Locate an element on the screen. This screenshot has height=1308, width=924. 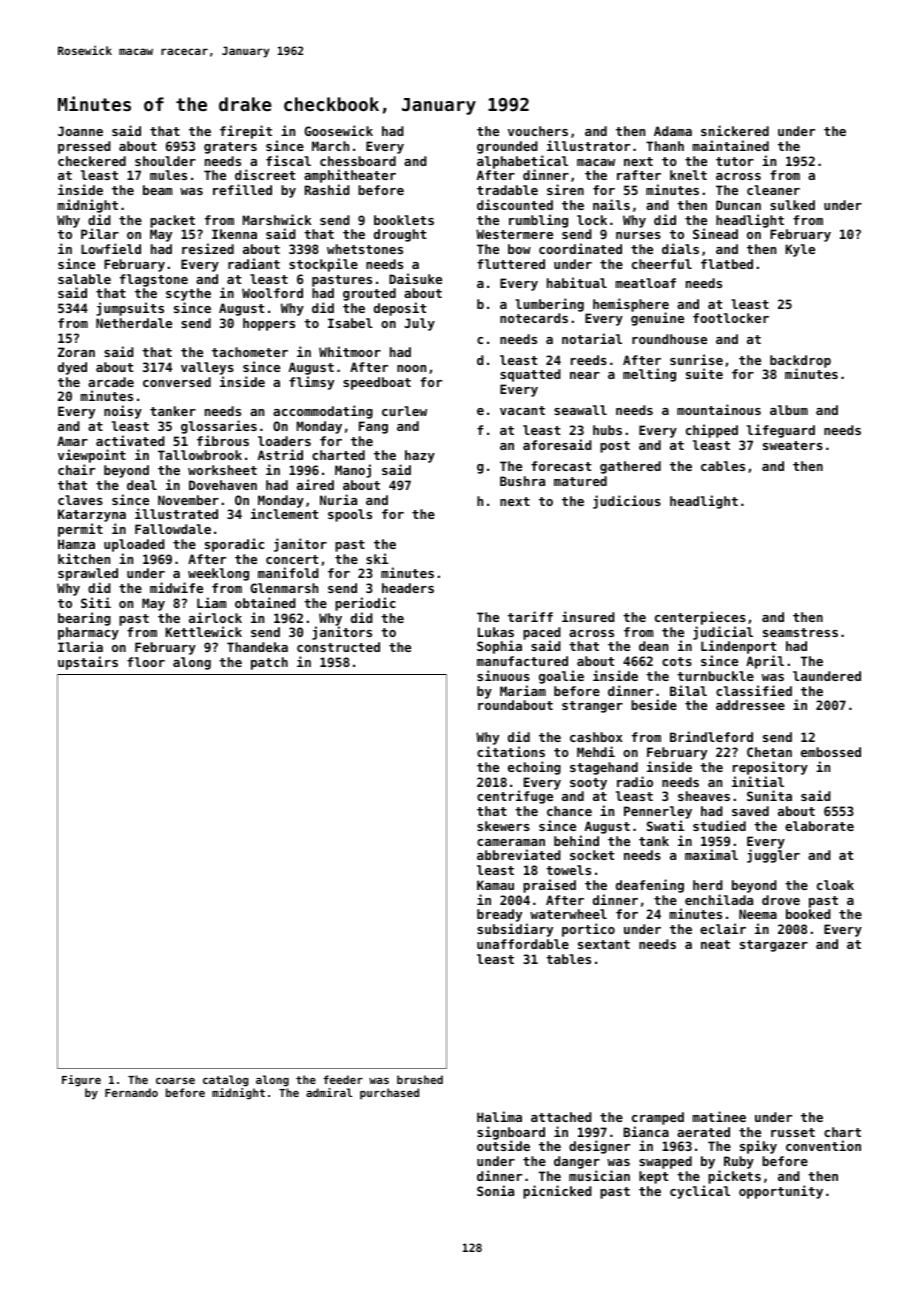
sweaters is located at coordinates (793, 445).
